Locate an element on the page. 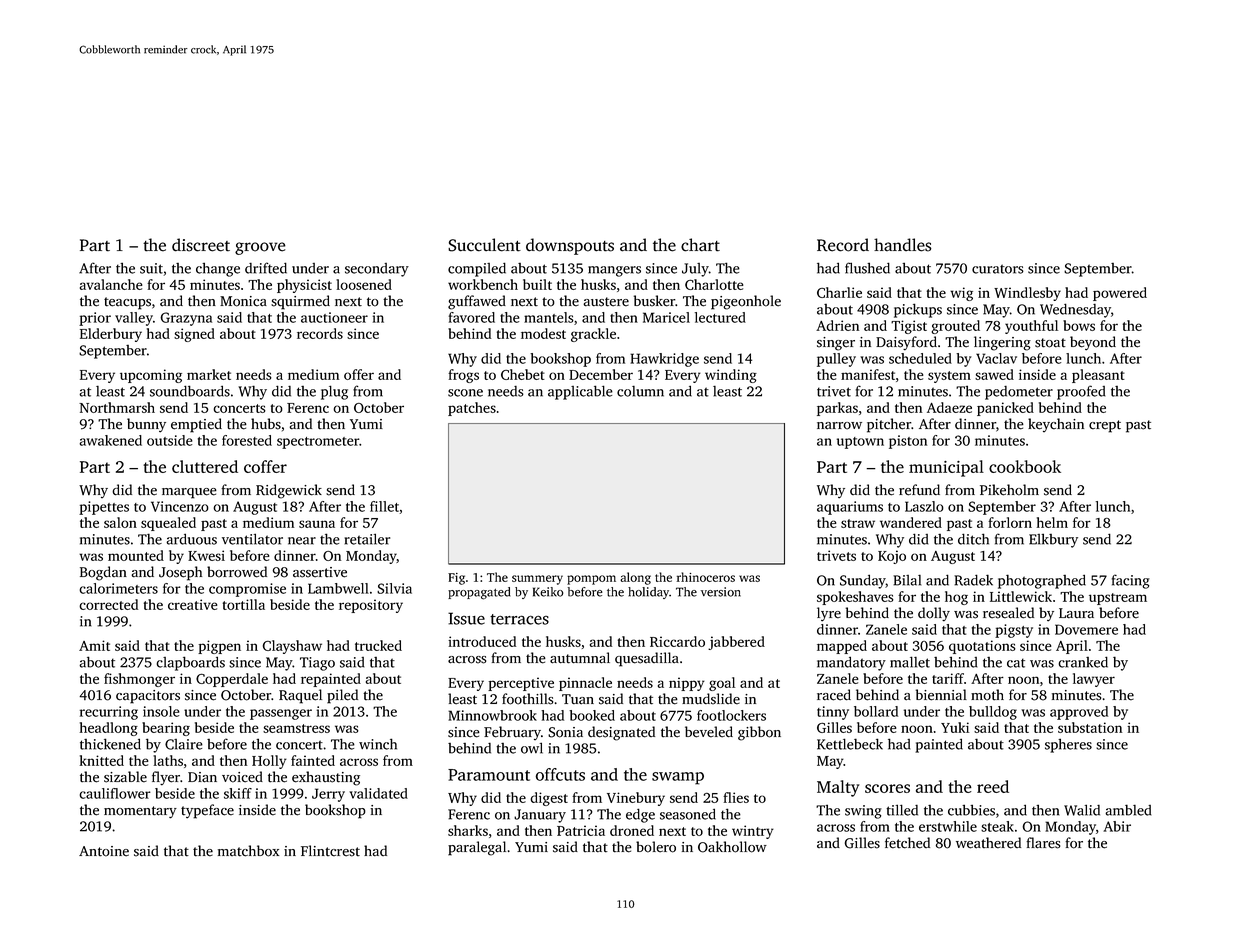 This document has width=1233, height=952. aquariums is located at coordinates (850, 508).
